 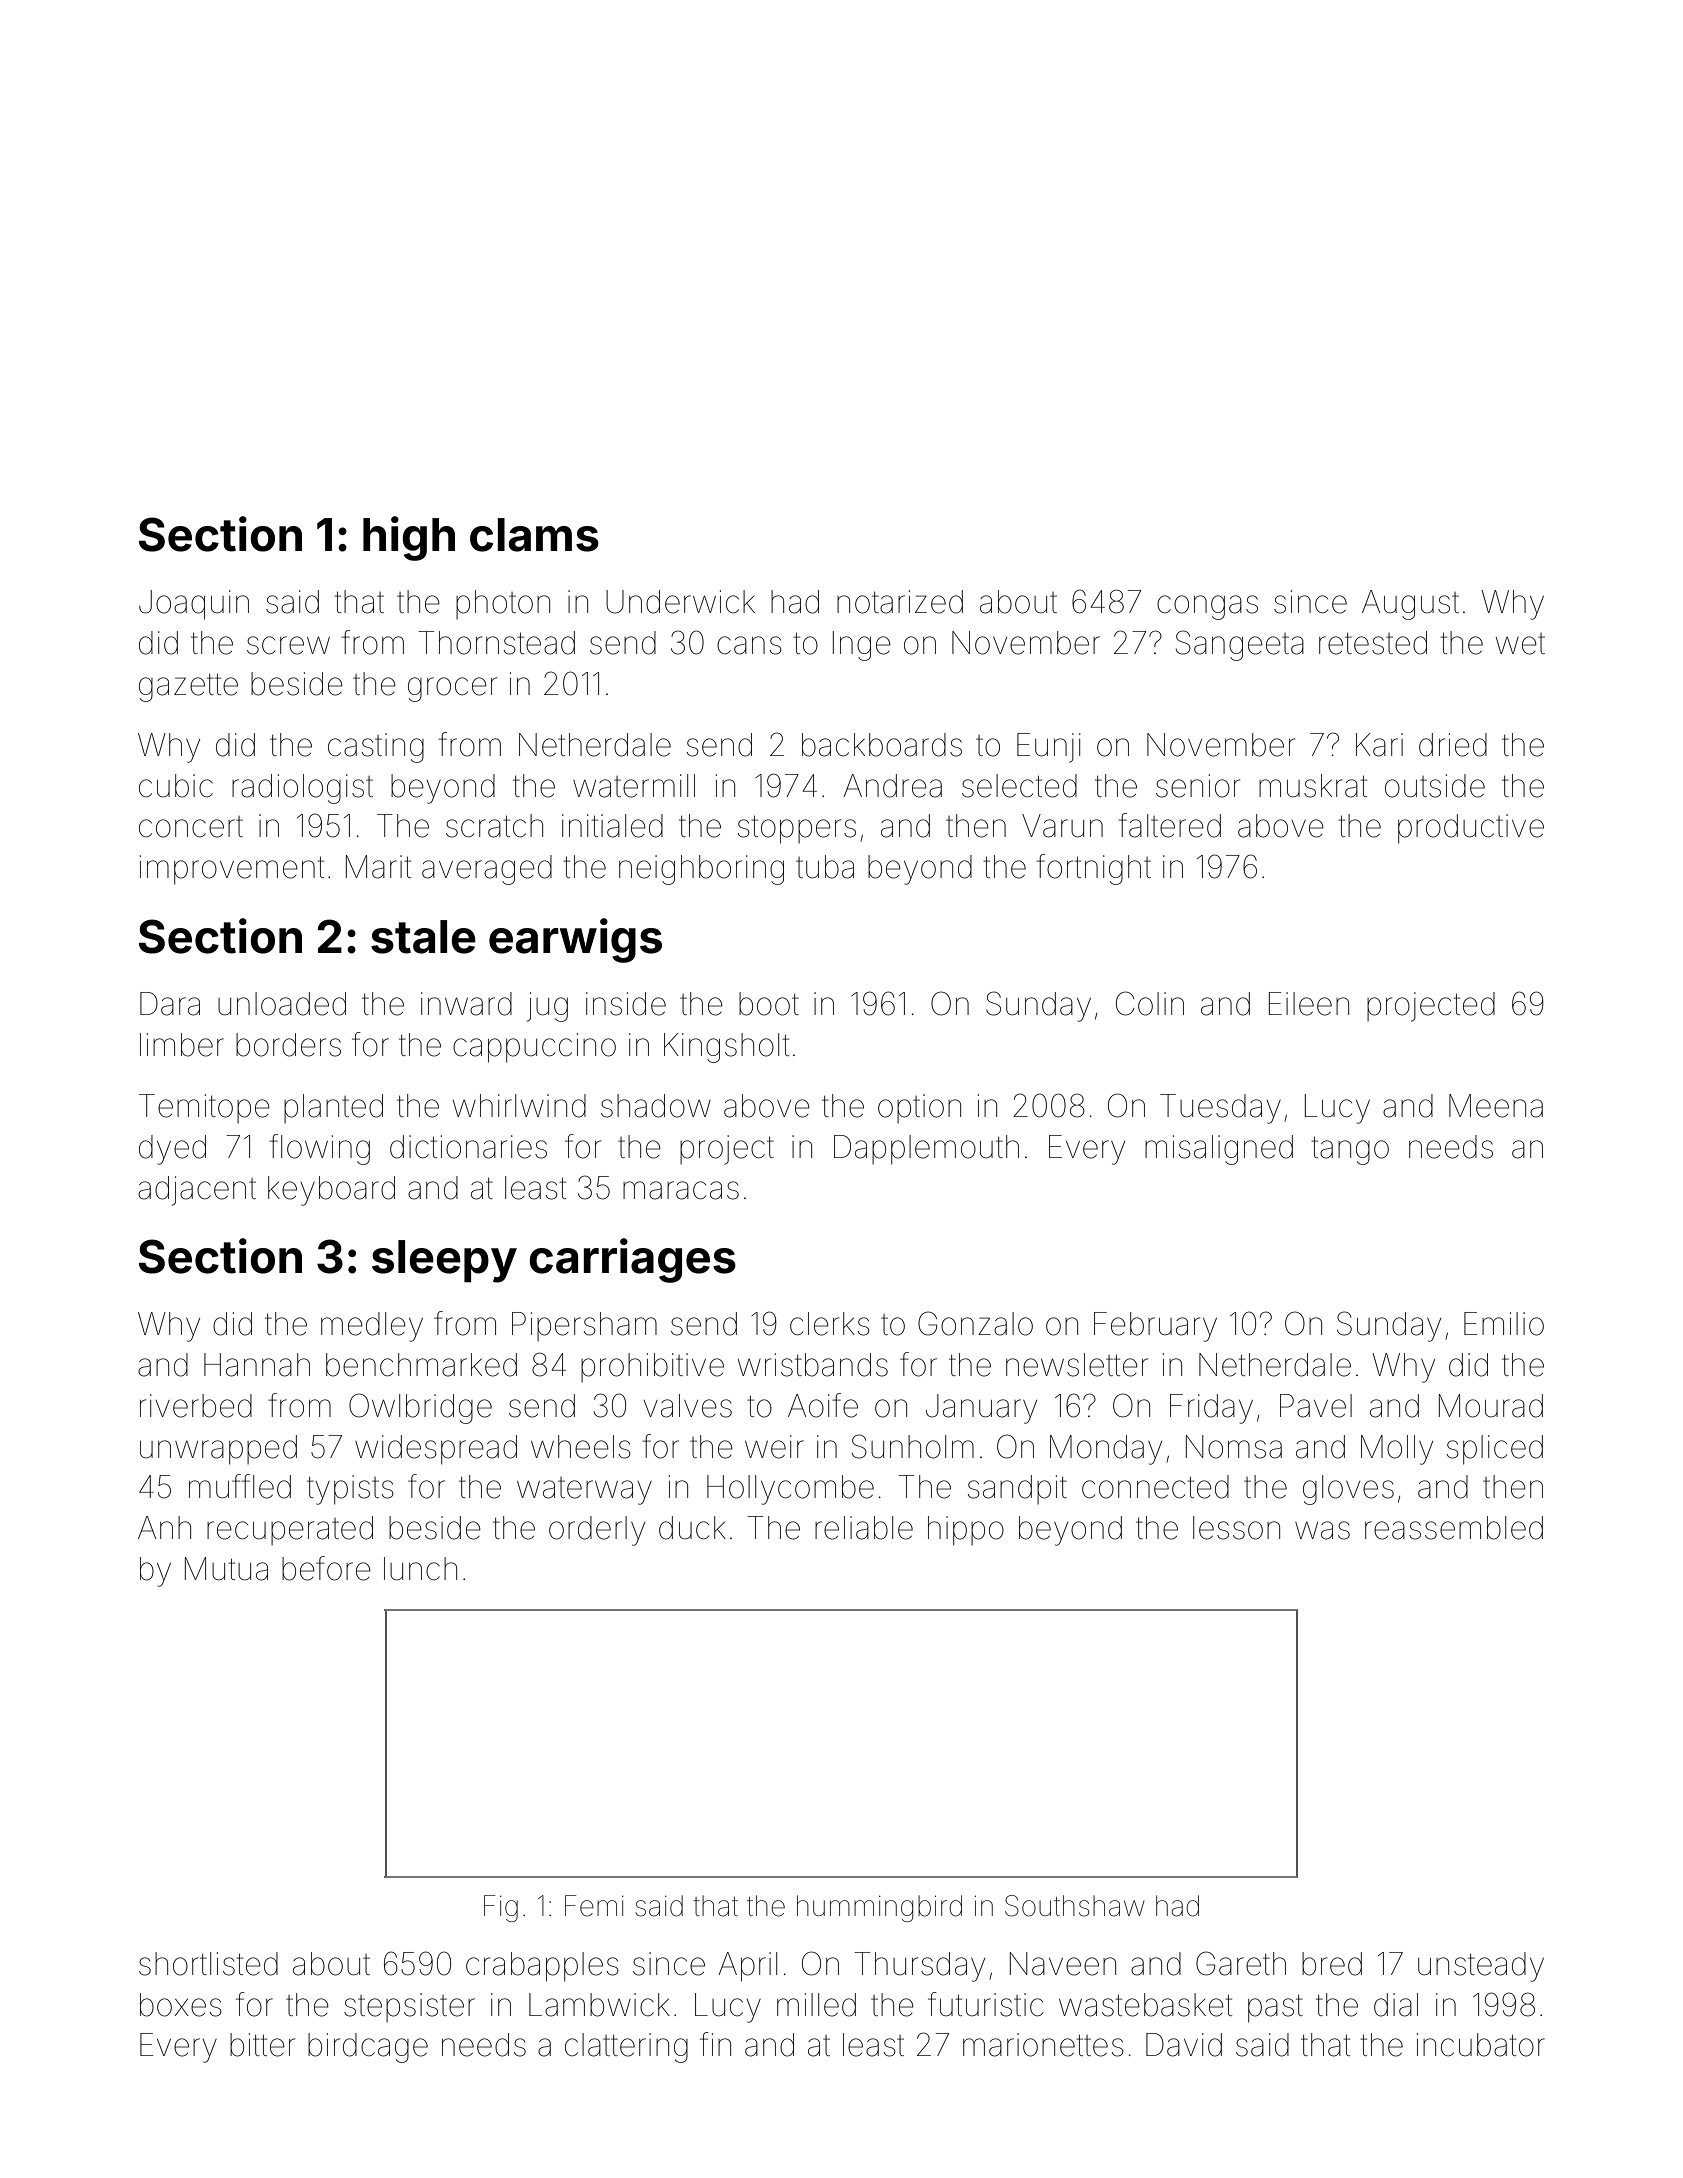 I want to click on Southshaw, so click(x=1074, y=1906).
